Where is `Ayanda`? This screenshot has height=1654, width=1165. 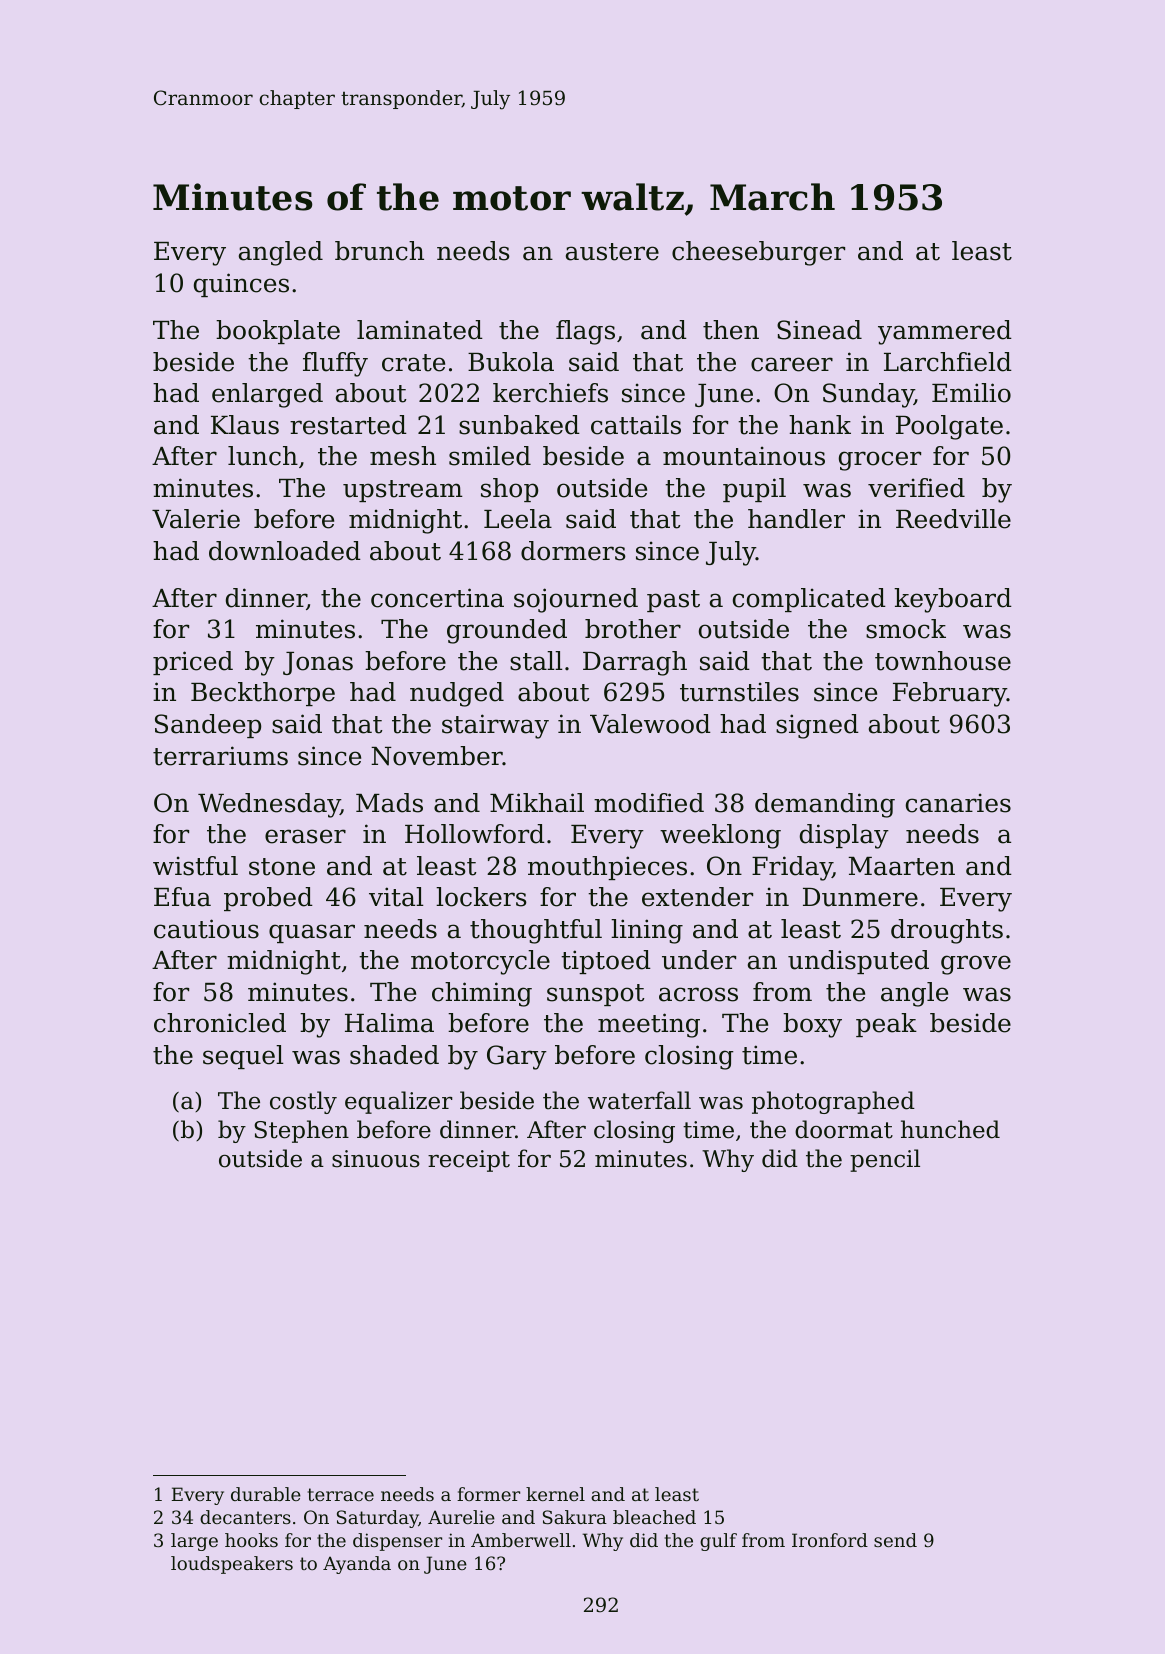
Ayanda is located at coordinates (357, 1565).
